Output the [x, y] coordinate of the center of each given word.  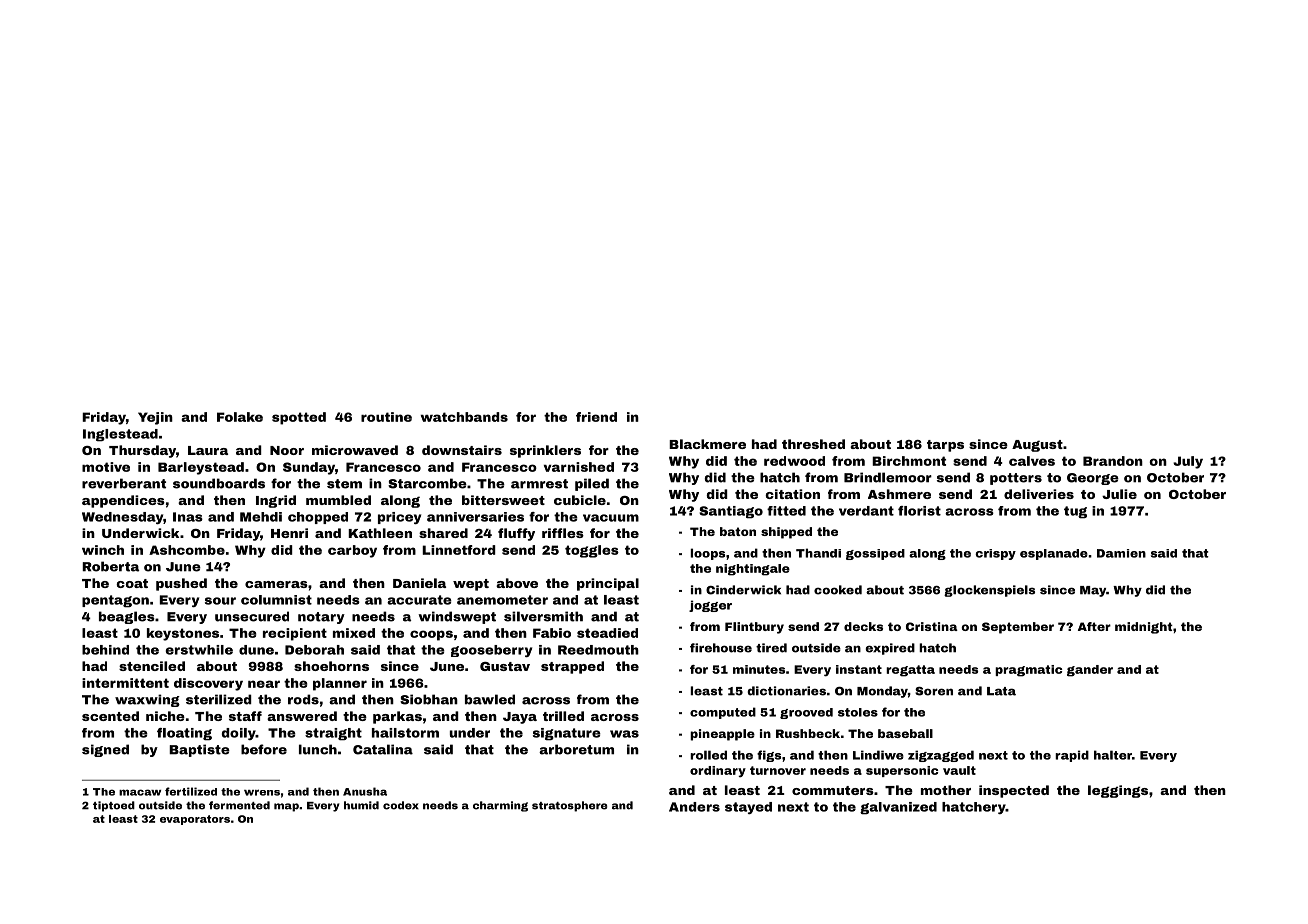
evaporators [195, 820]
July [1188, 462]
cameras [276, 584]
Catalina [383, 749]
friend [596, 417]
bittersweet [503, 500]
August [1037, 446]
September [1018, 628]
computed [723, 713]
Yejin [155, 418]
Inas [188, 517]
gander [1090, 671]
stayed [748, 808]
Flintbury [754, 628]
